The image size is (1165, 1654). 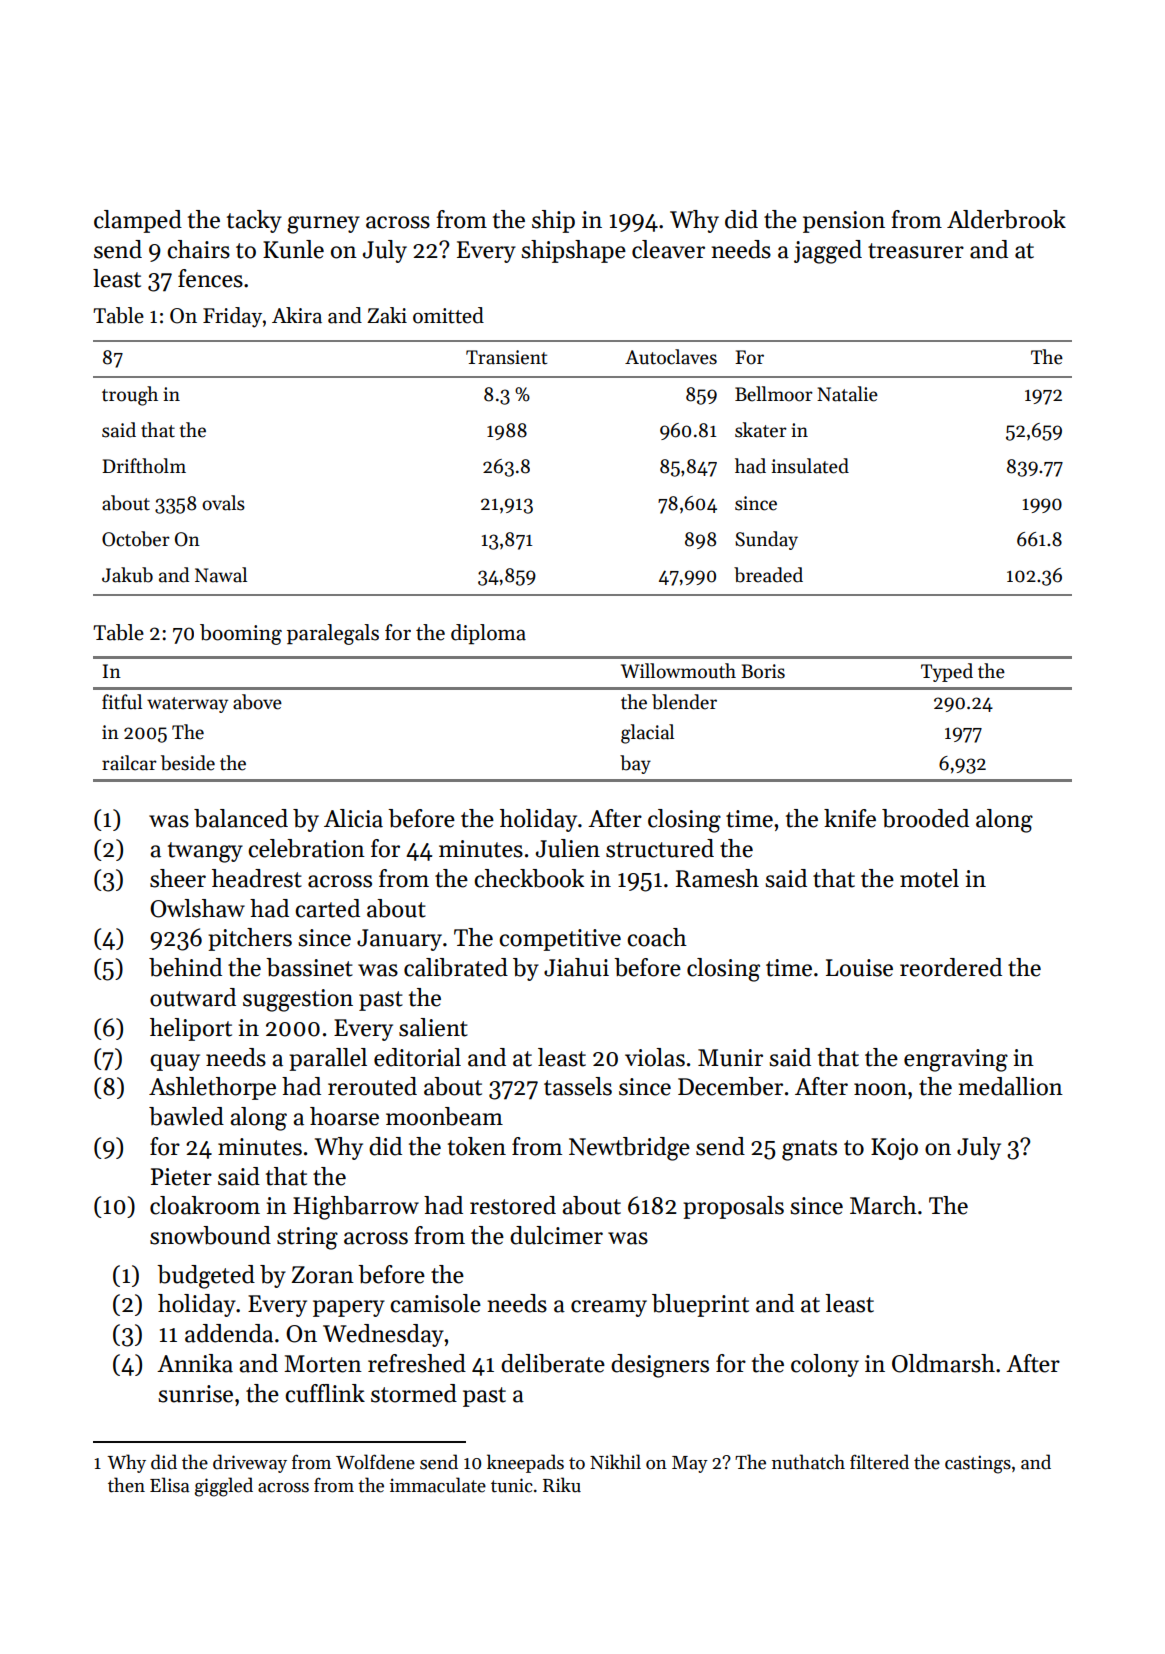 What do you see at coordinates (525, 1463) in the page?
I see `kneepads` at bounding box center [525, 1463].
